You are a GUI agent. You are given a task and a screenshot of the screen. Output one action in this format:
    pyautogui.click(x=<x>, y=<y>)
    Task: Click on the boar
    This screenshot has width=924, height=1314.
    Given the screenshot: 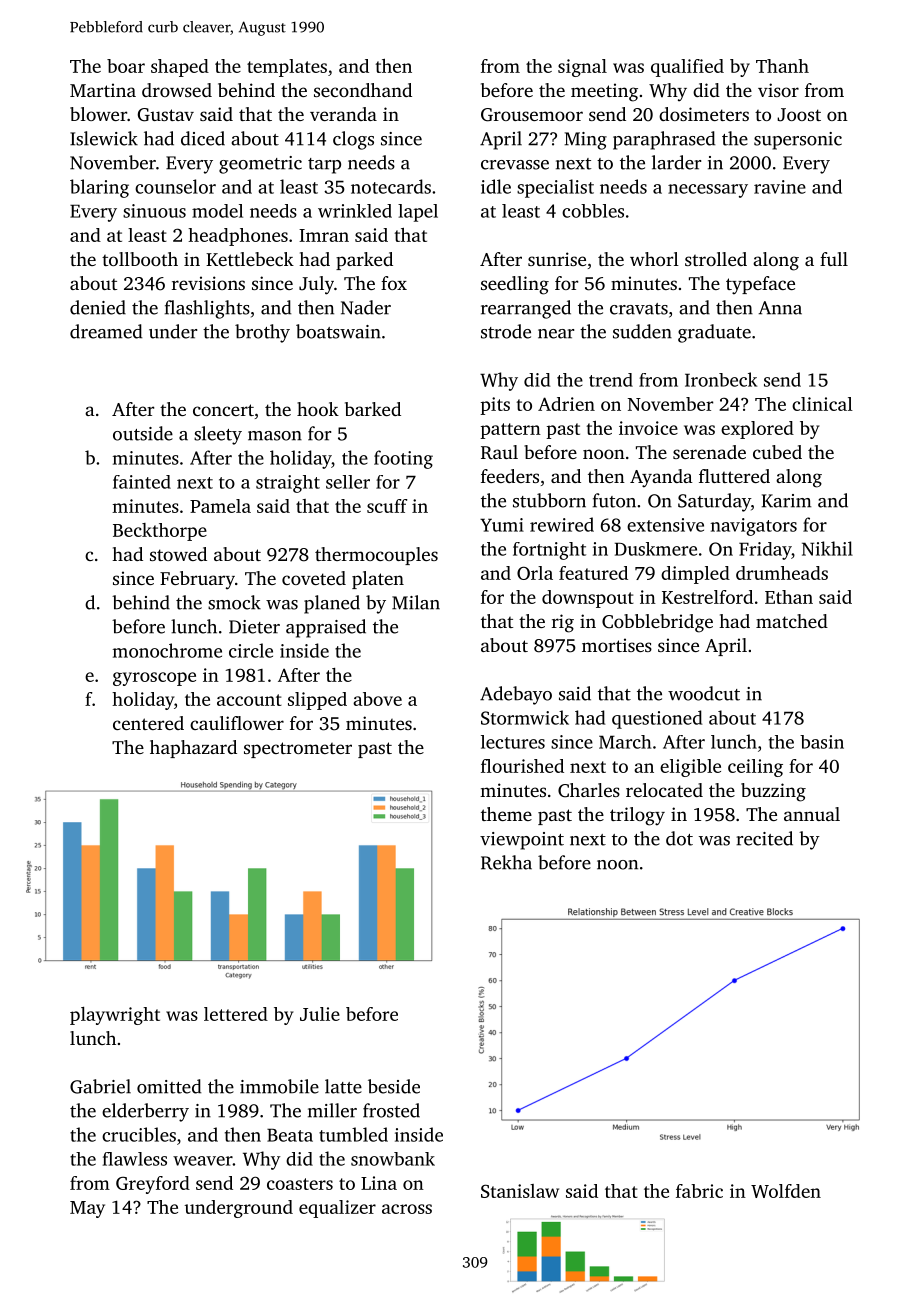 What is the action you would take?
    pyautogui.click(x=126, y=66)
